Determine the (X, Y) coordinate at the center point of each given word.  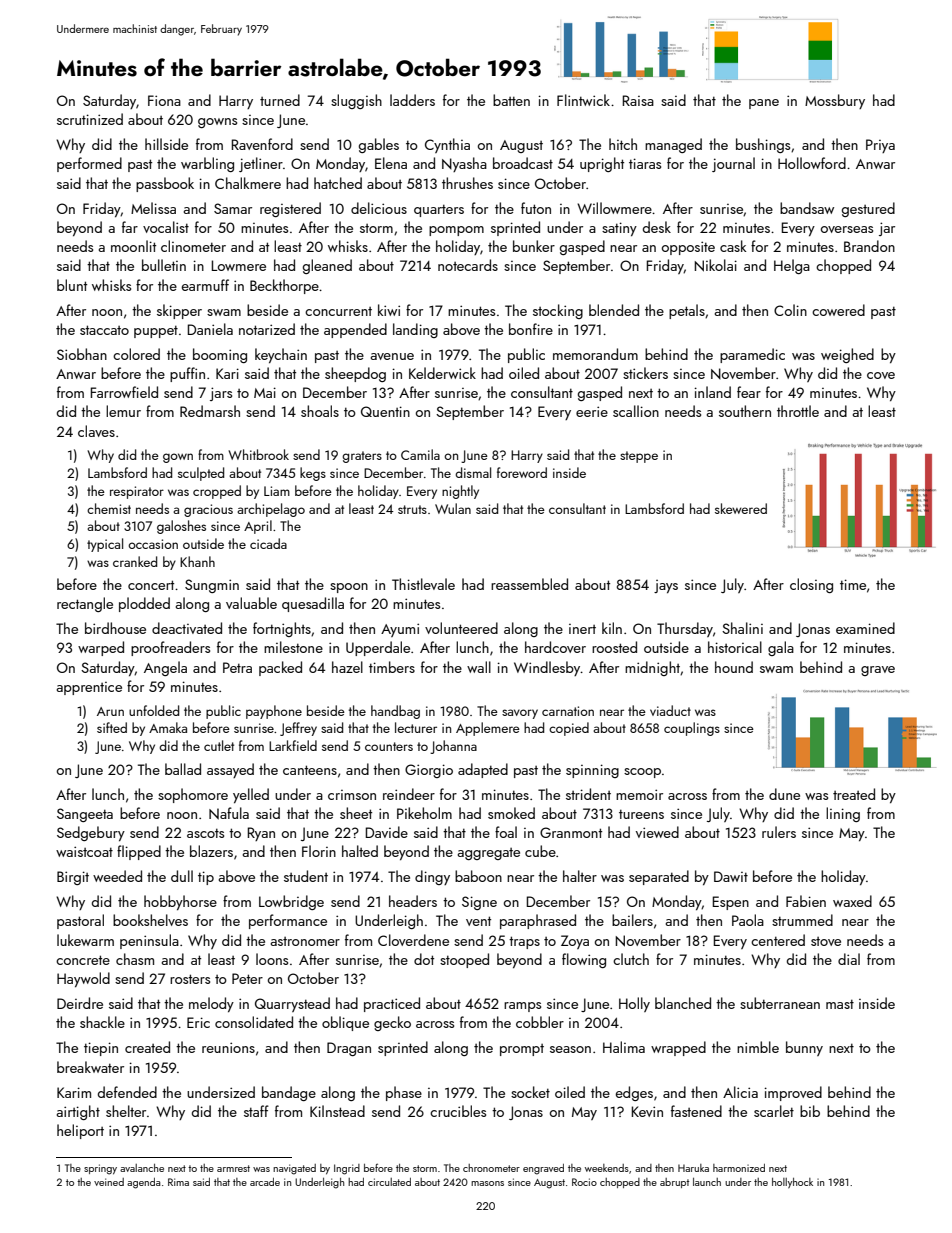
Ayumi (400, 630)
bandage (289, 1093)
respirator (137, 492)
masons (487, 1183)
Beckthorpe (284, 286)
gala (781, 648)
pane (764, 104)
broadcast (523, 163)
